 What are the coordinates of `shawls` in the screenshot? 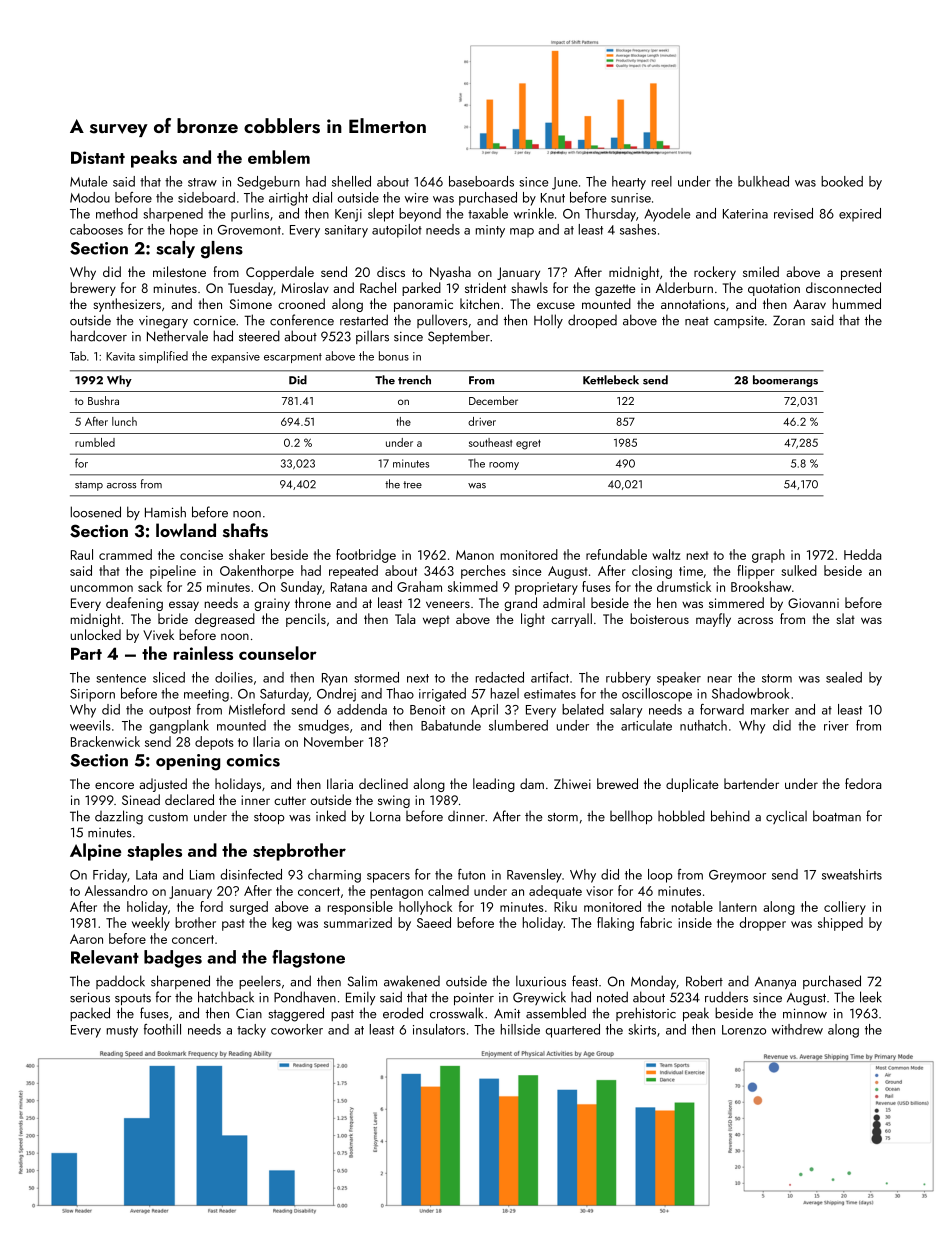 It's located at (529, 287).
